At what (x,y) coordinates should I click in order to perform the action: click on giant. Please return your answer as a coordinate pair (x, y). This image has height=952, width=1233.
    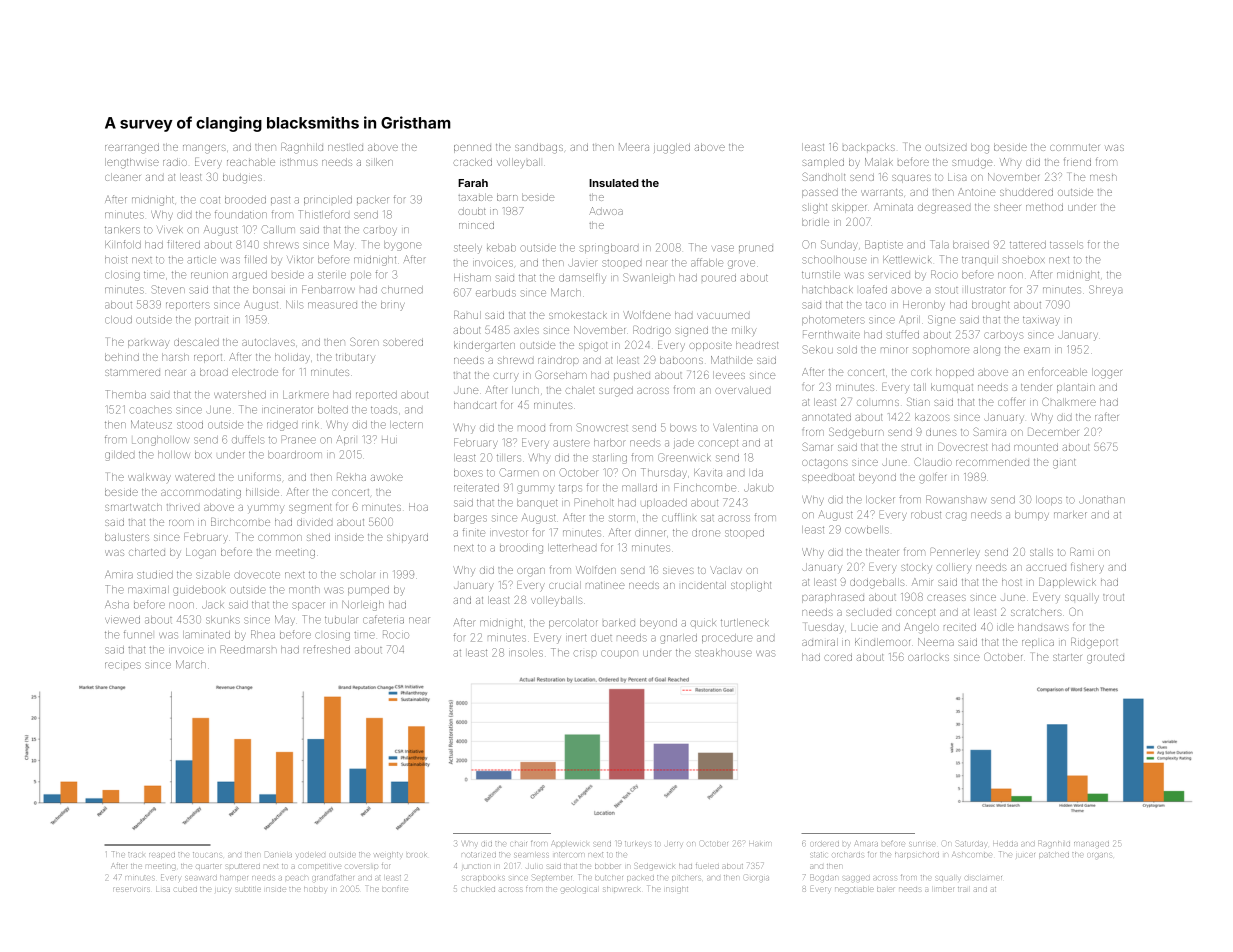
    Looking at the image, I should click on (1064, 464).
